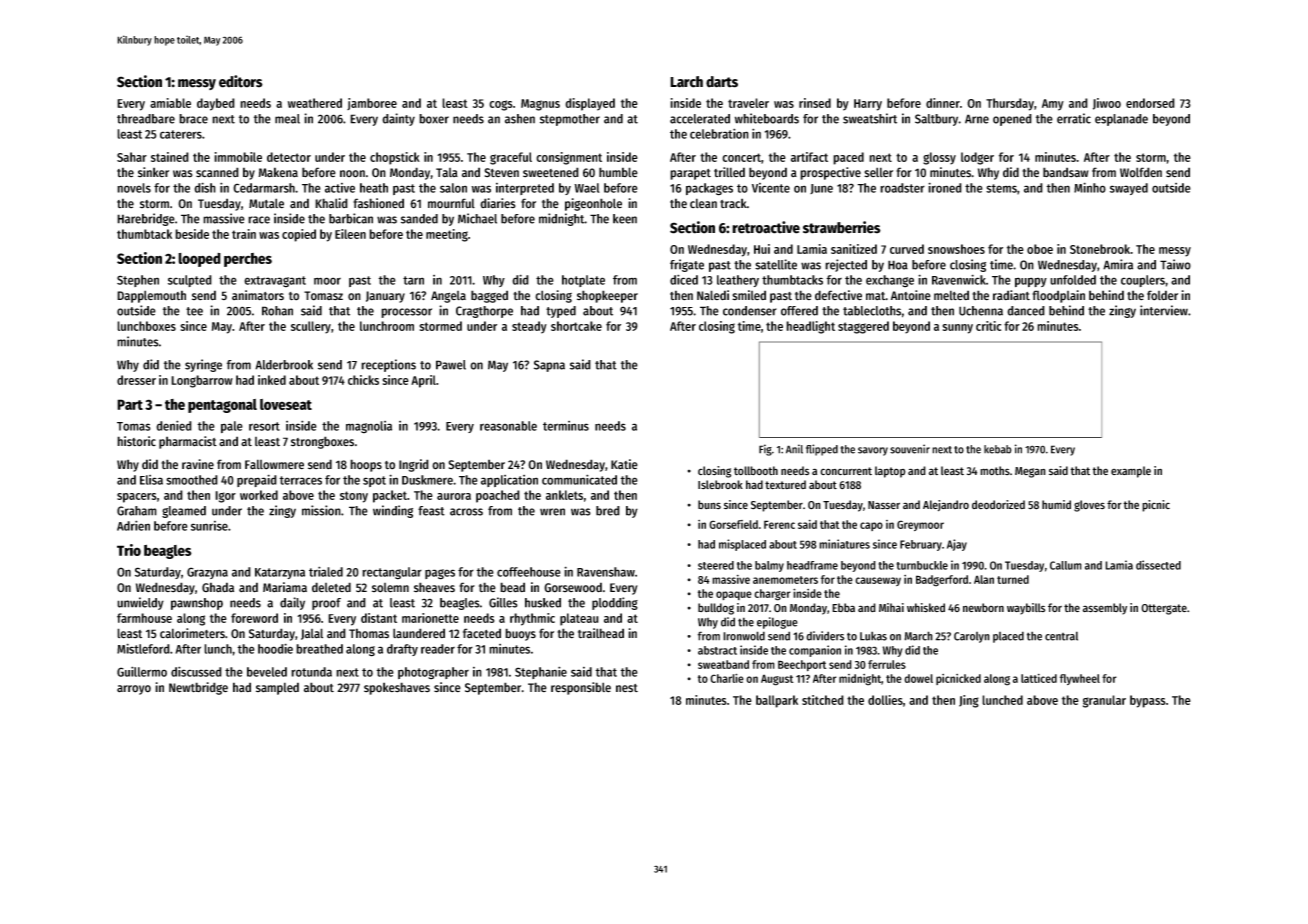  What do you see at coordinates (720, 485) in the screenshot?
I see `Islebrook` at bounding box center [720, 485].
